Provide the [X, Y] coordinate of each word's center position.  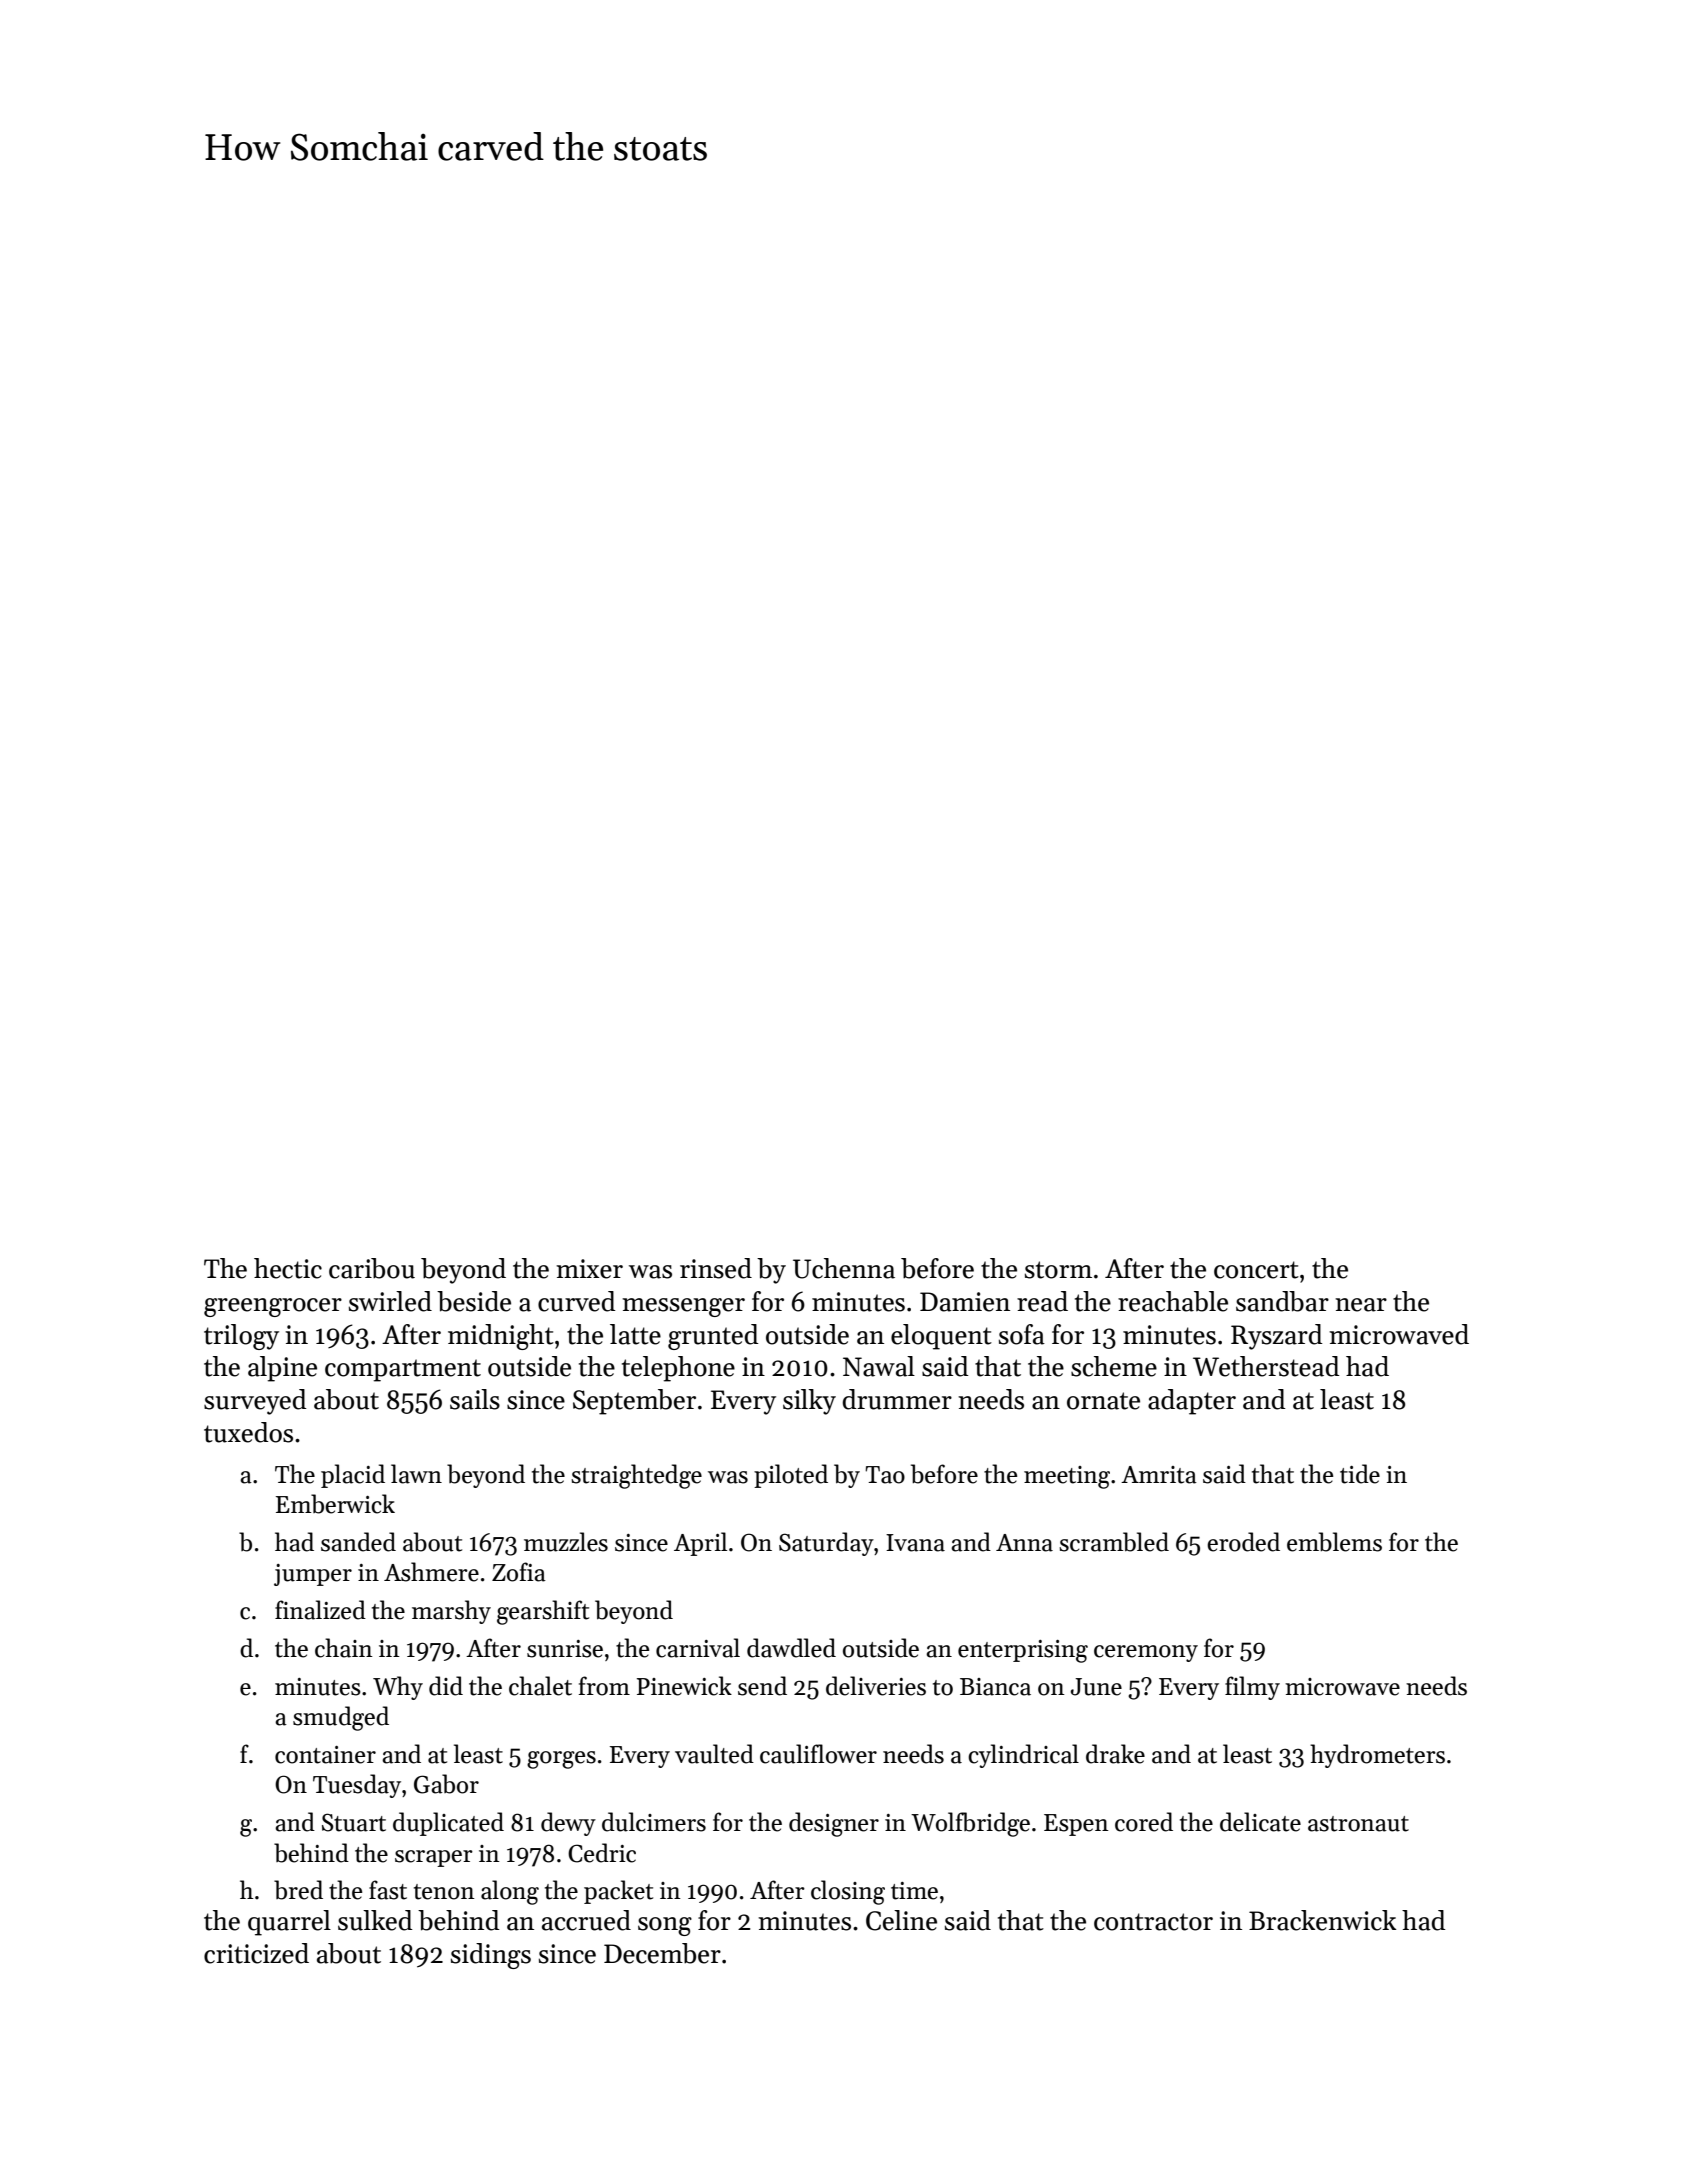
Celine [901, 1920]
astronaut [1358, 1824]
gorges [561, 1760]
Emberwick [335, 1504]
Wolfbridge [970, 1824]
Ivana [915, 1543]
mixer [589, 1269]
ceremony [1146, 1653]
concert [1256, 1270]
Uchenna [844, 1268]
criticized [256, 1953]
